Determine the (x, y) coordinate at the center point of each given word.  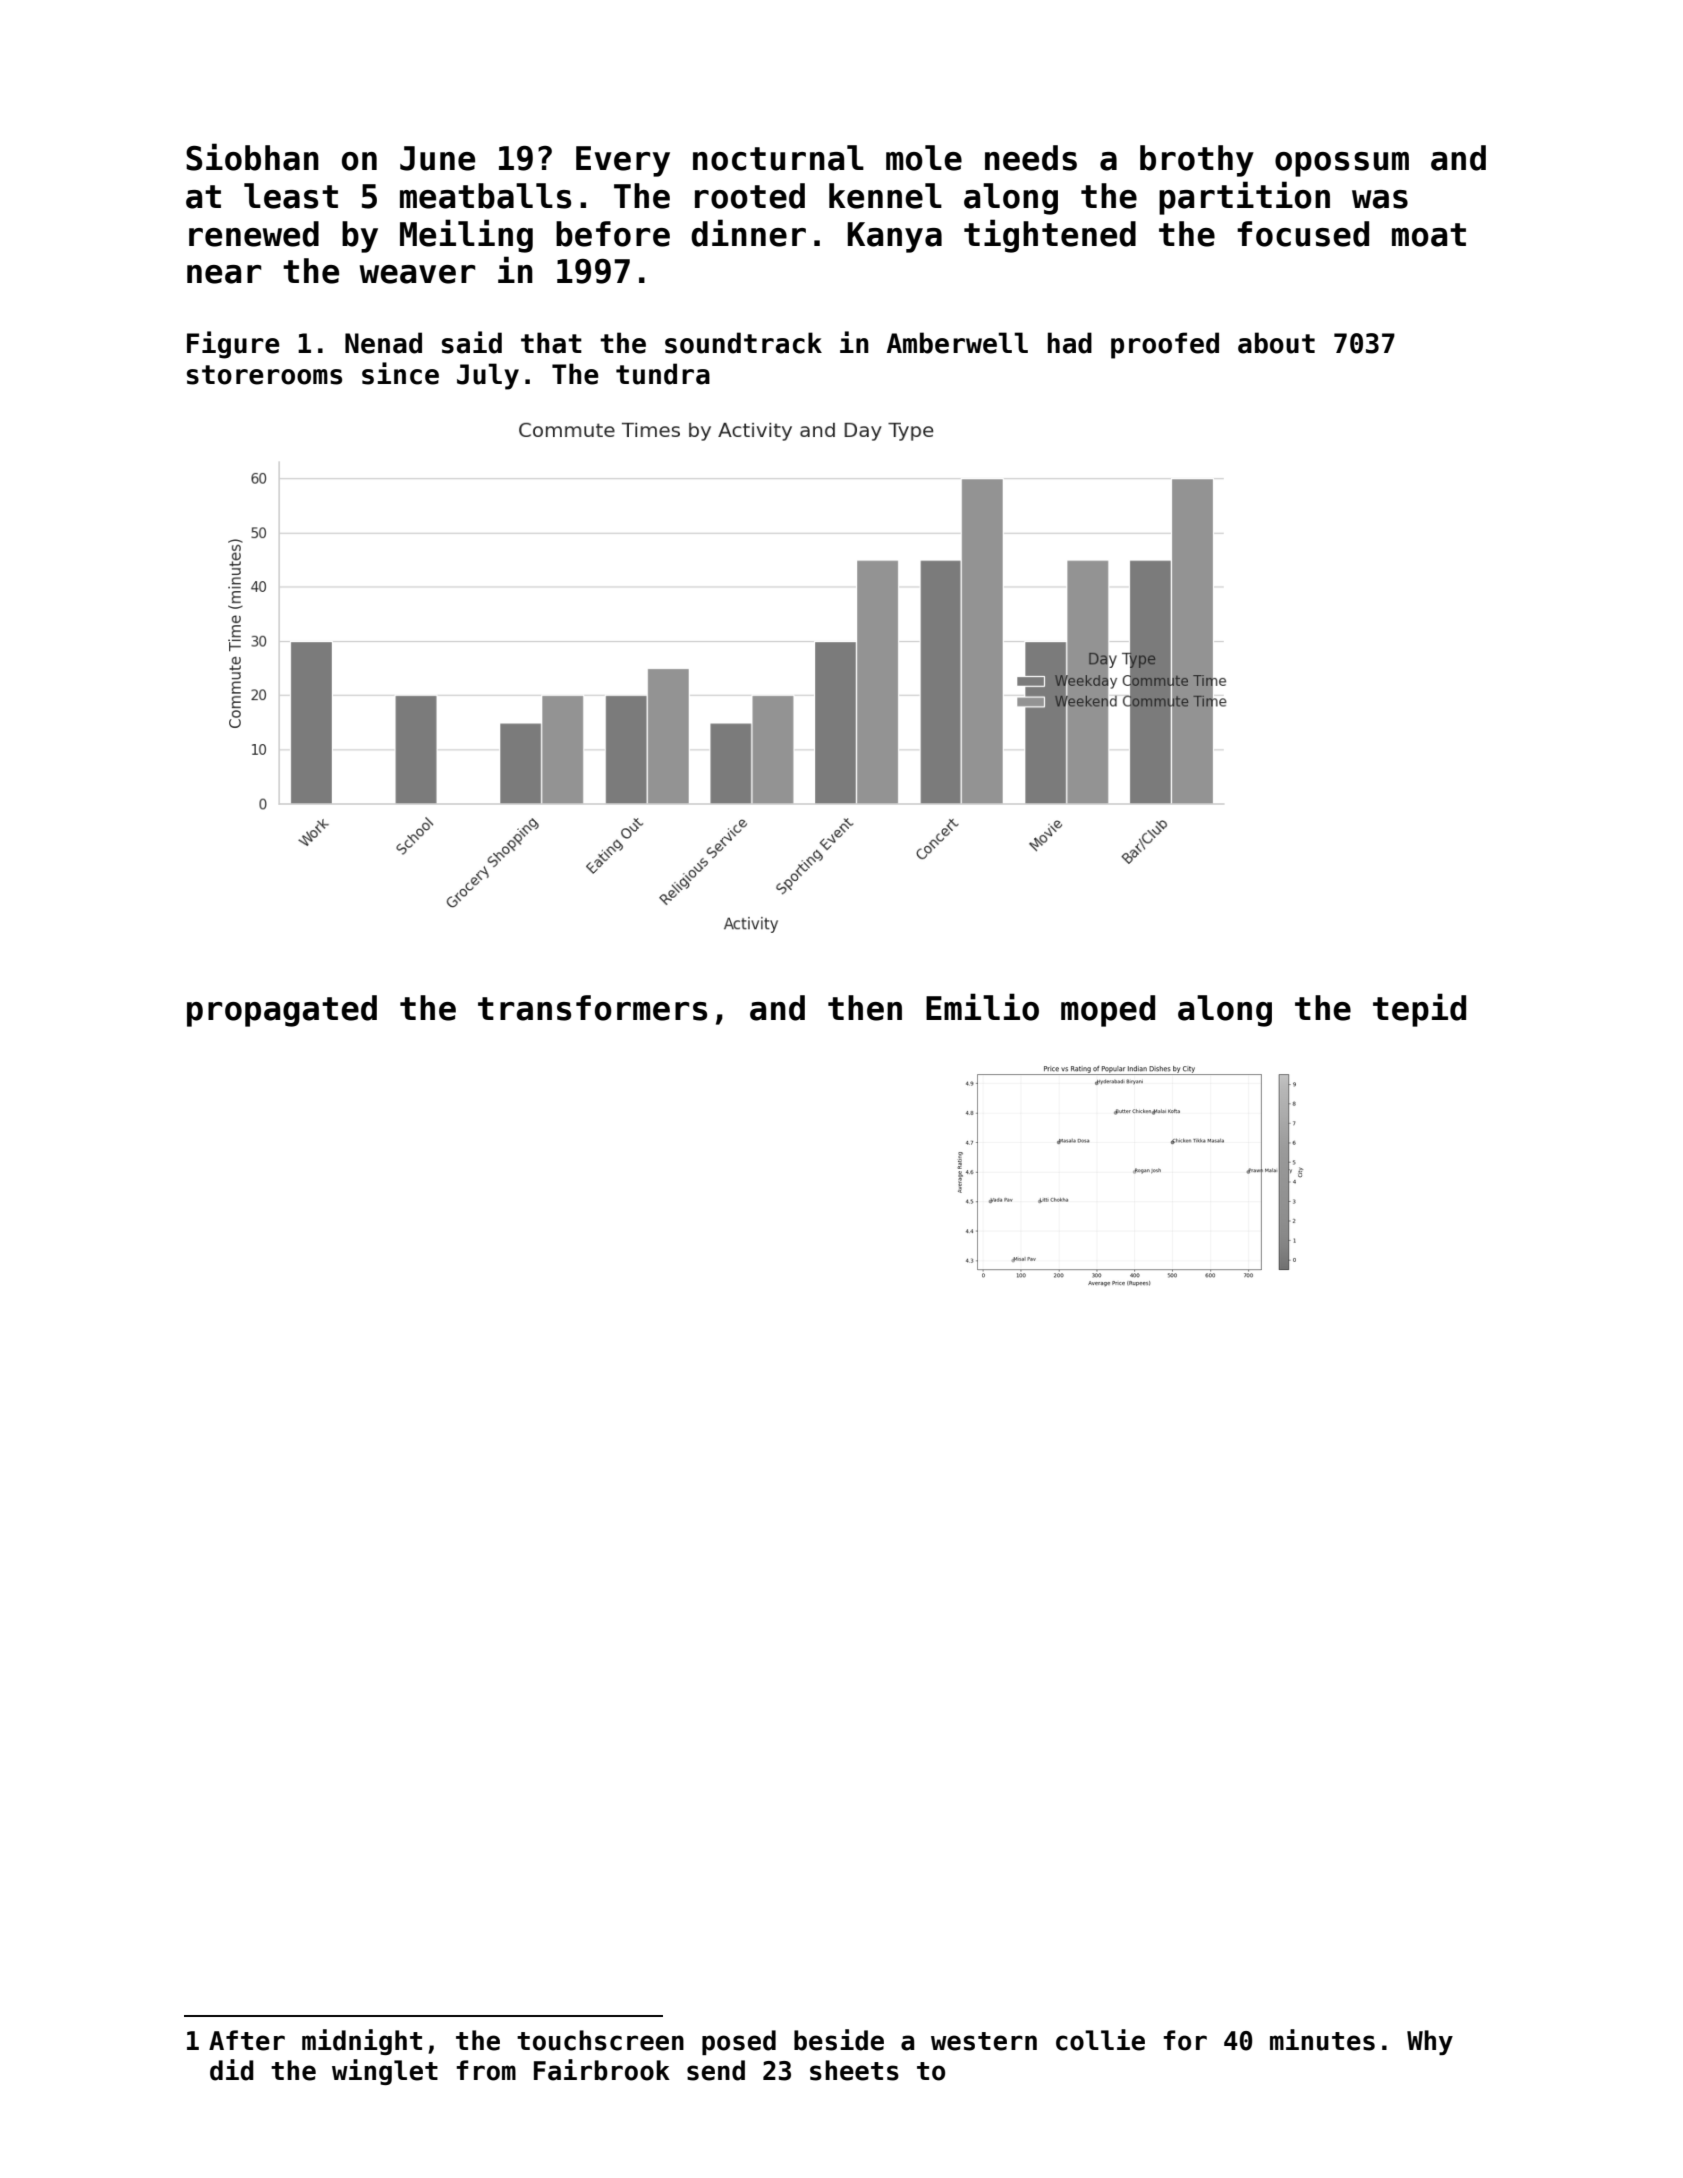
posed (739, 2042)
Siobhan (252, 157)
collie (1100, 2040)
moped (1108, 1011)
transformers (592, 1008)
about (1276, 343)
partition (1244, 198)
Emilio (982, 1007)
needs (1031, 158)
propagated (282, 1011)
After (247, 2040)
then (865, 1008)
